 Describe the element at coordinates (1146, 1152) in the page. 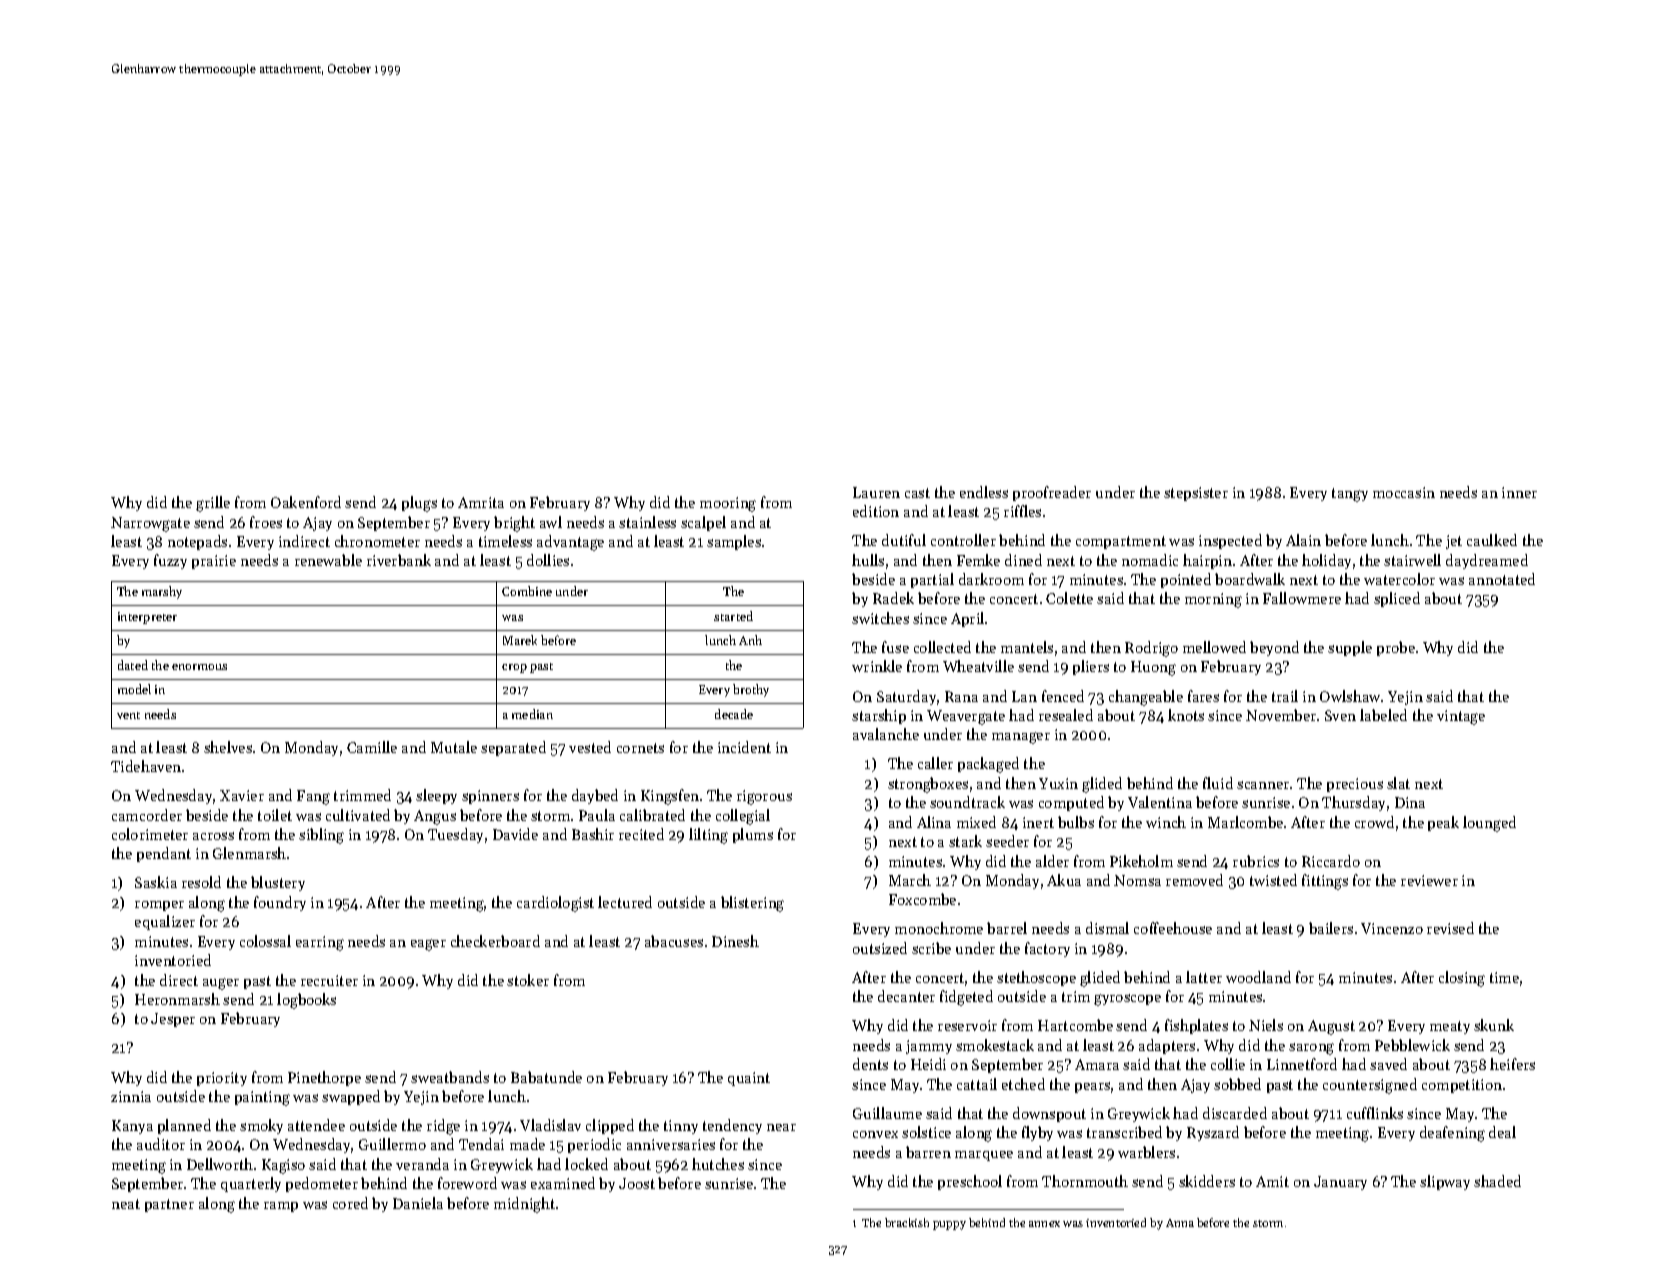

I see `warblers` at that location.
